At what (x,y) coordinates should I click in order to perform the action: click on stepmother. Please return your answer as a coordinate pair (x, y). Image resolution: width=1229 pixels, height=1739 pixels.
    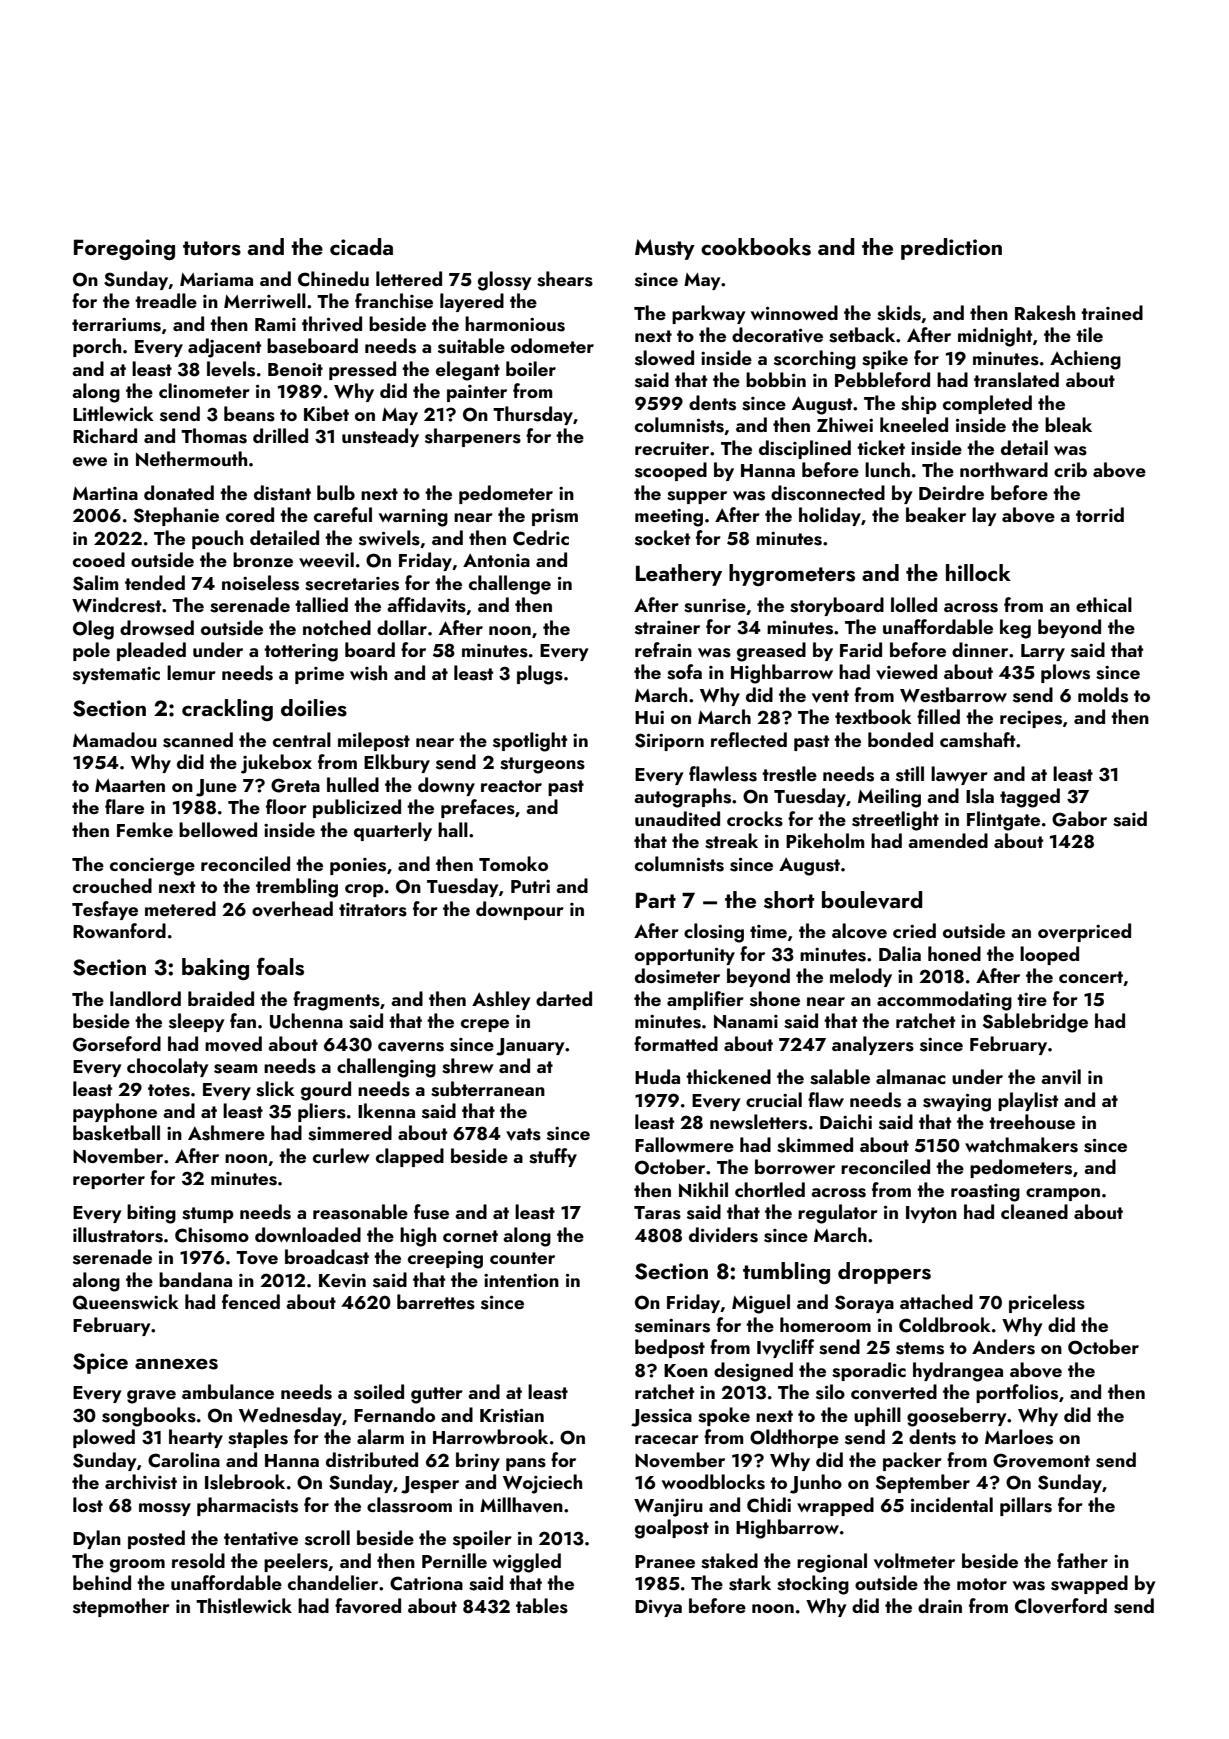
    Looking at the image, I should click on (121, 1607).
